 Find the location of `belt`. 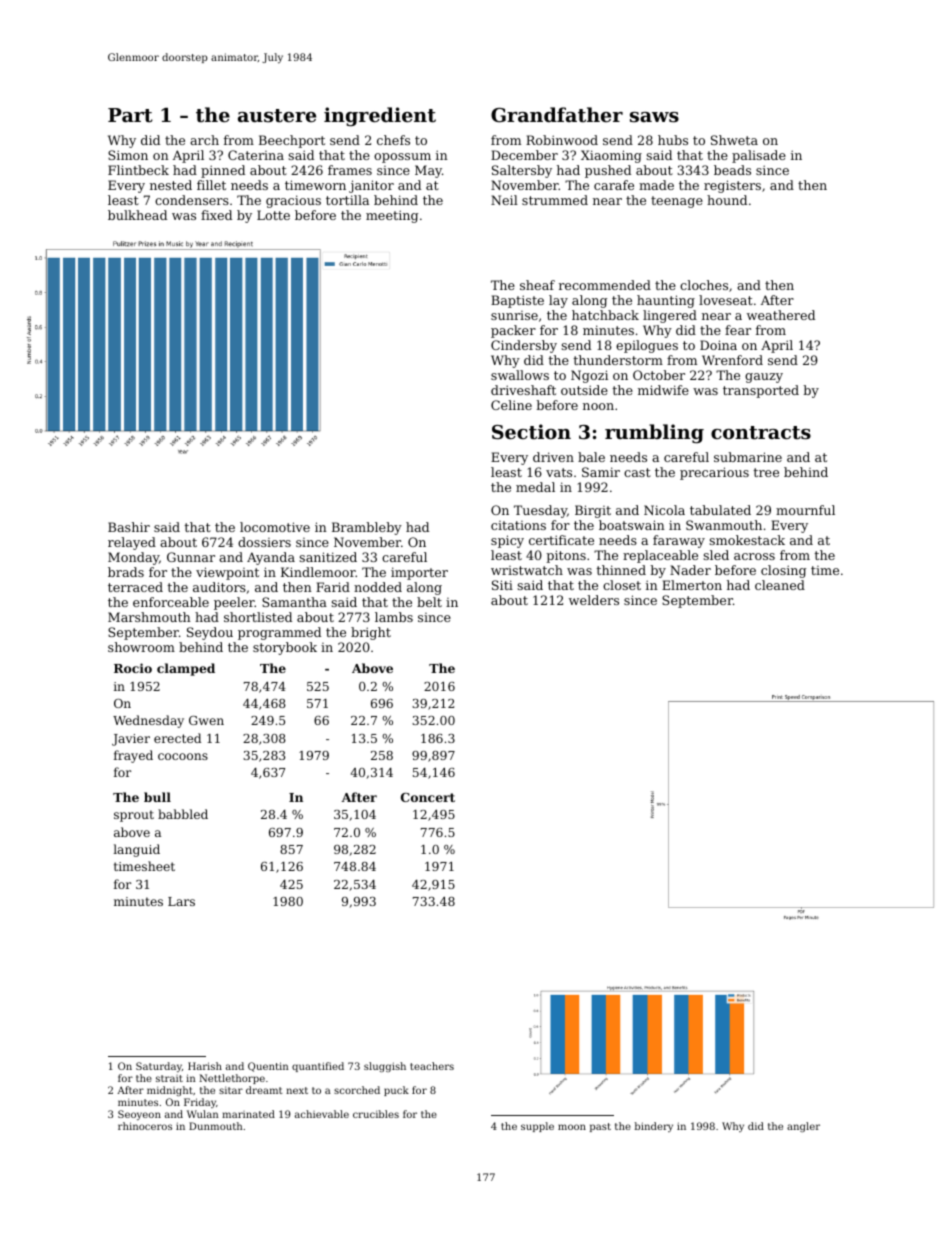

belt is located at coordinates (429, 602).
